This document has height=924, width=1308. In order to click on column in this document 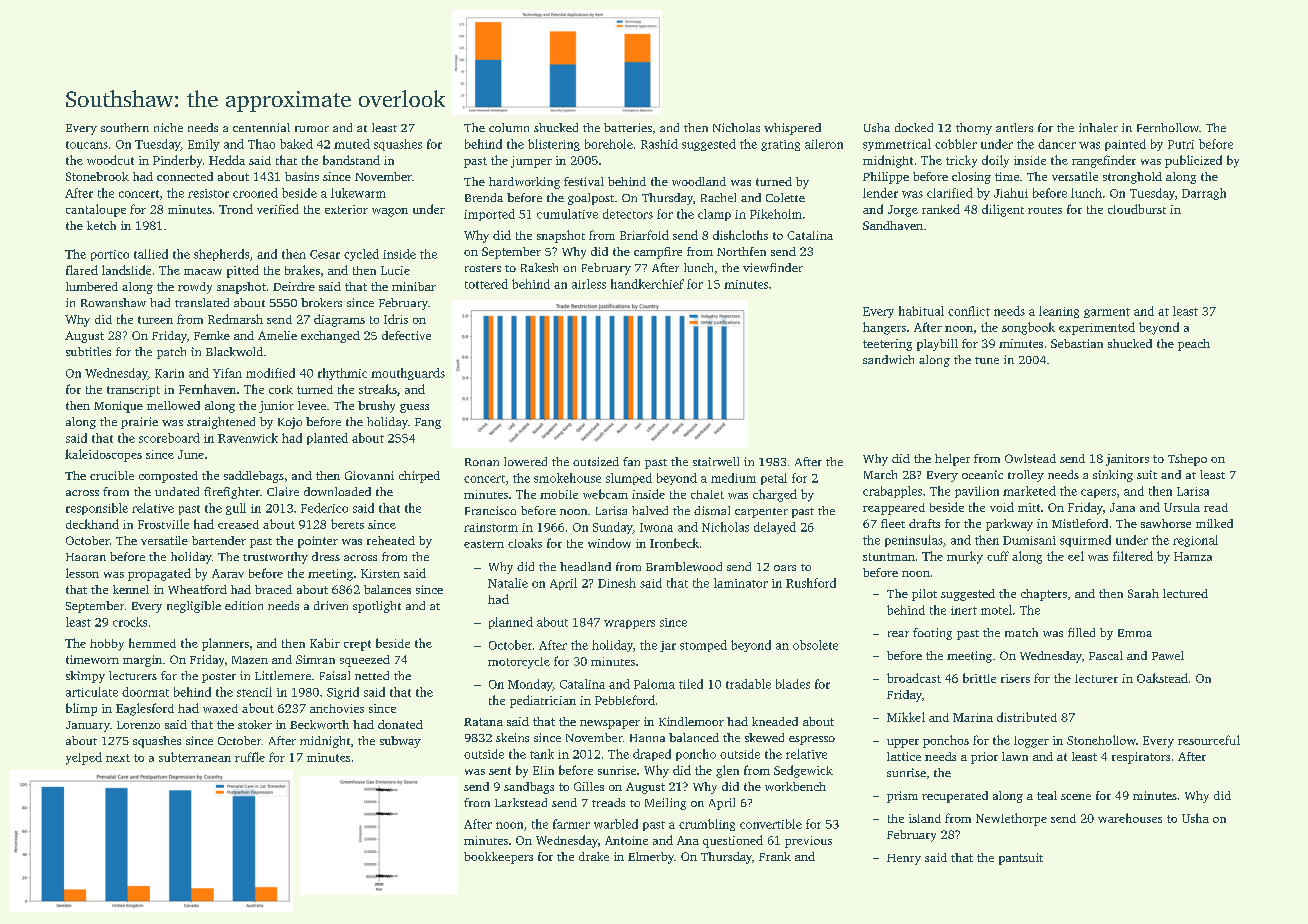, I will do `click(509, 127)`.
